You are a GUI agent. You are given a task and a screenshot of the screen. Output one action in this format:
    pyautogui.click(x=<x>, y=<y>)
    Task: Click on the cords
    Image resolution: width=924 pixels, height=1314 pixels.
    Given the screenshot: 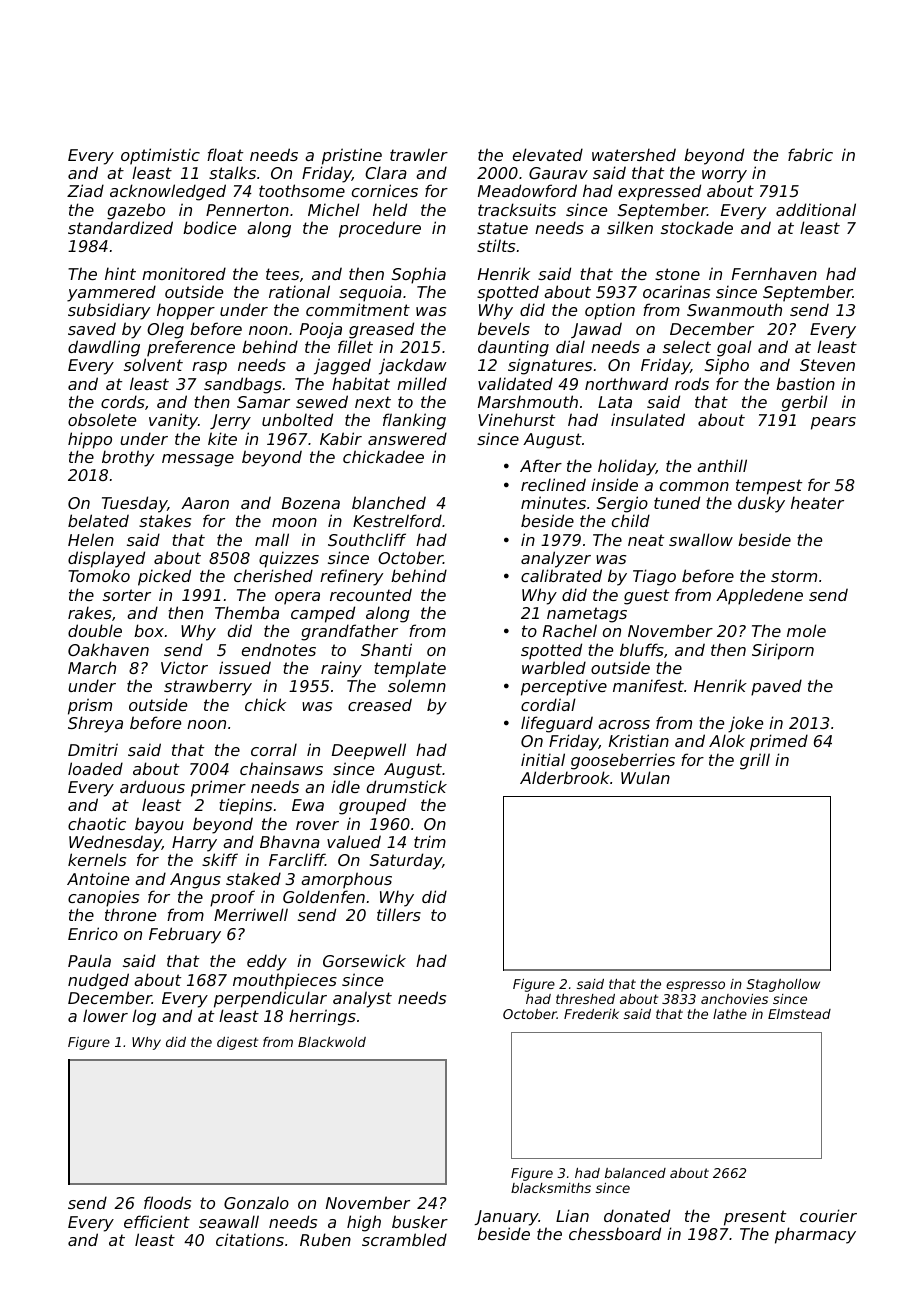 What is the action you would take?
    pyautogui.click(x=123, y=401)
